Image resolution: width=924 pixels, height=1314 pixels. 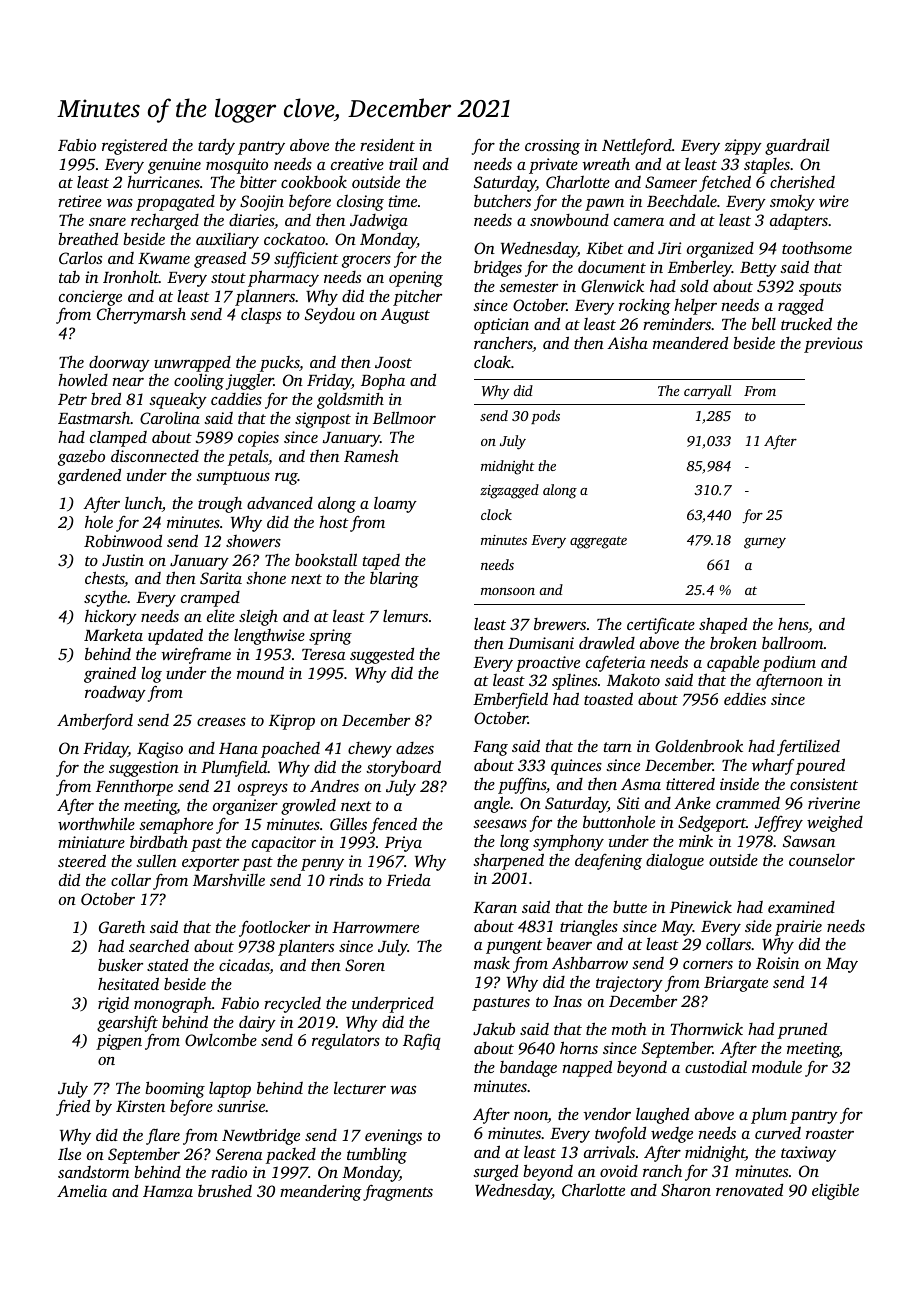 What do you see at coordinates (134, 146) in the screenshot?
I see `registered` at bounding box center [134, 146].
